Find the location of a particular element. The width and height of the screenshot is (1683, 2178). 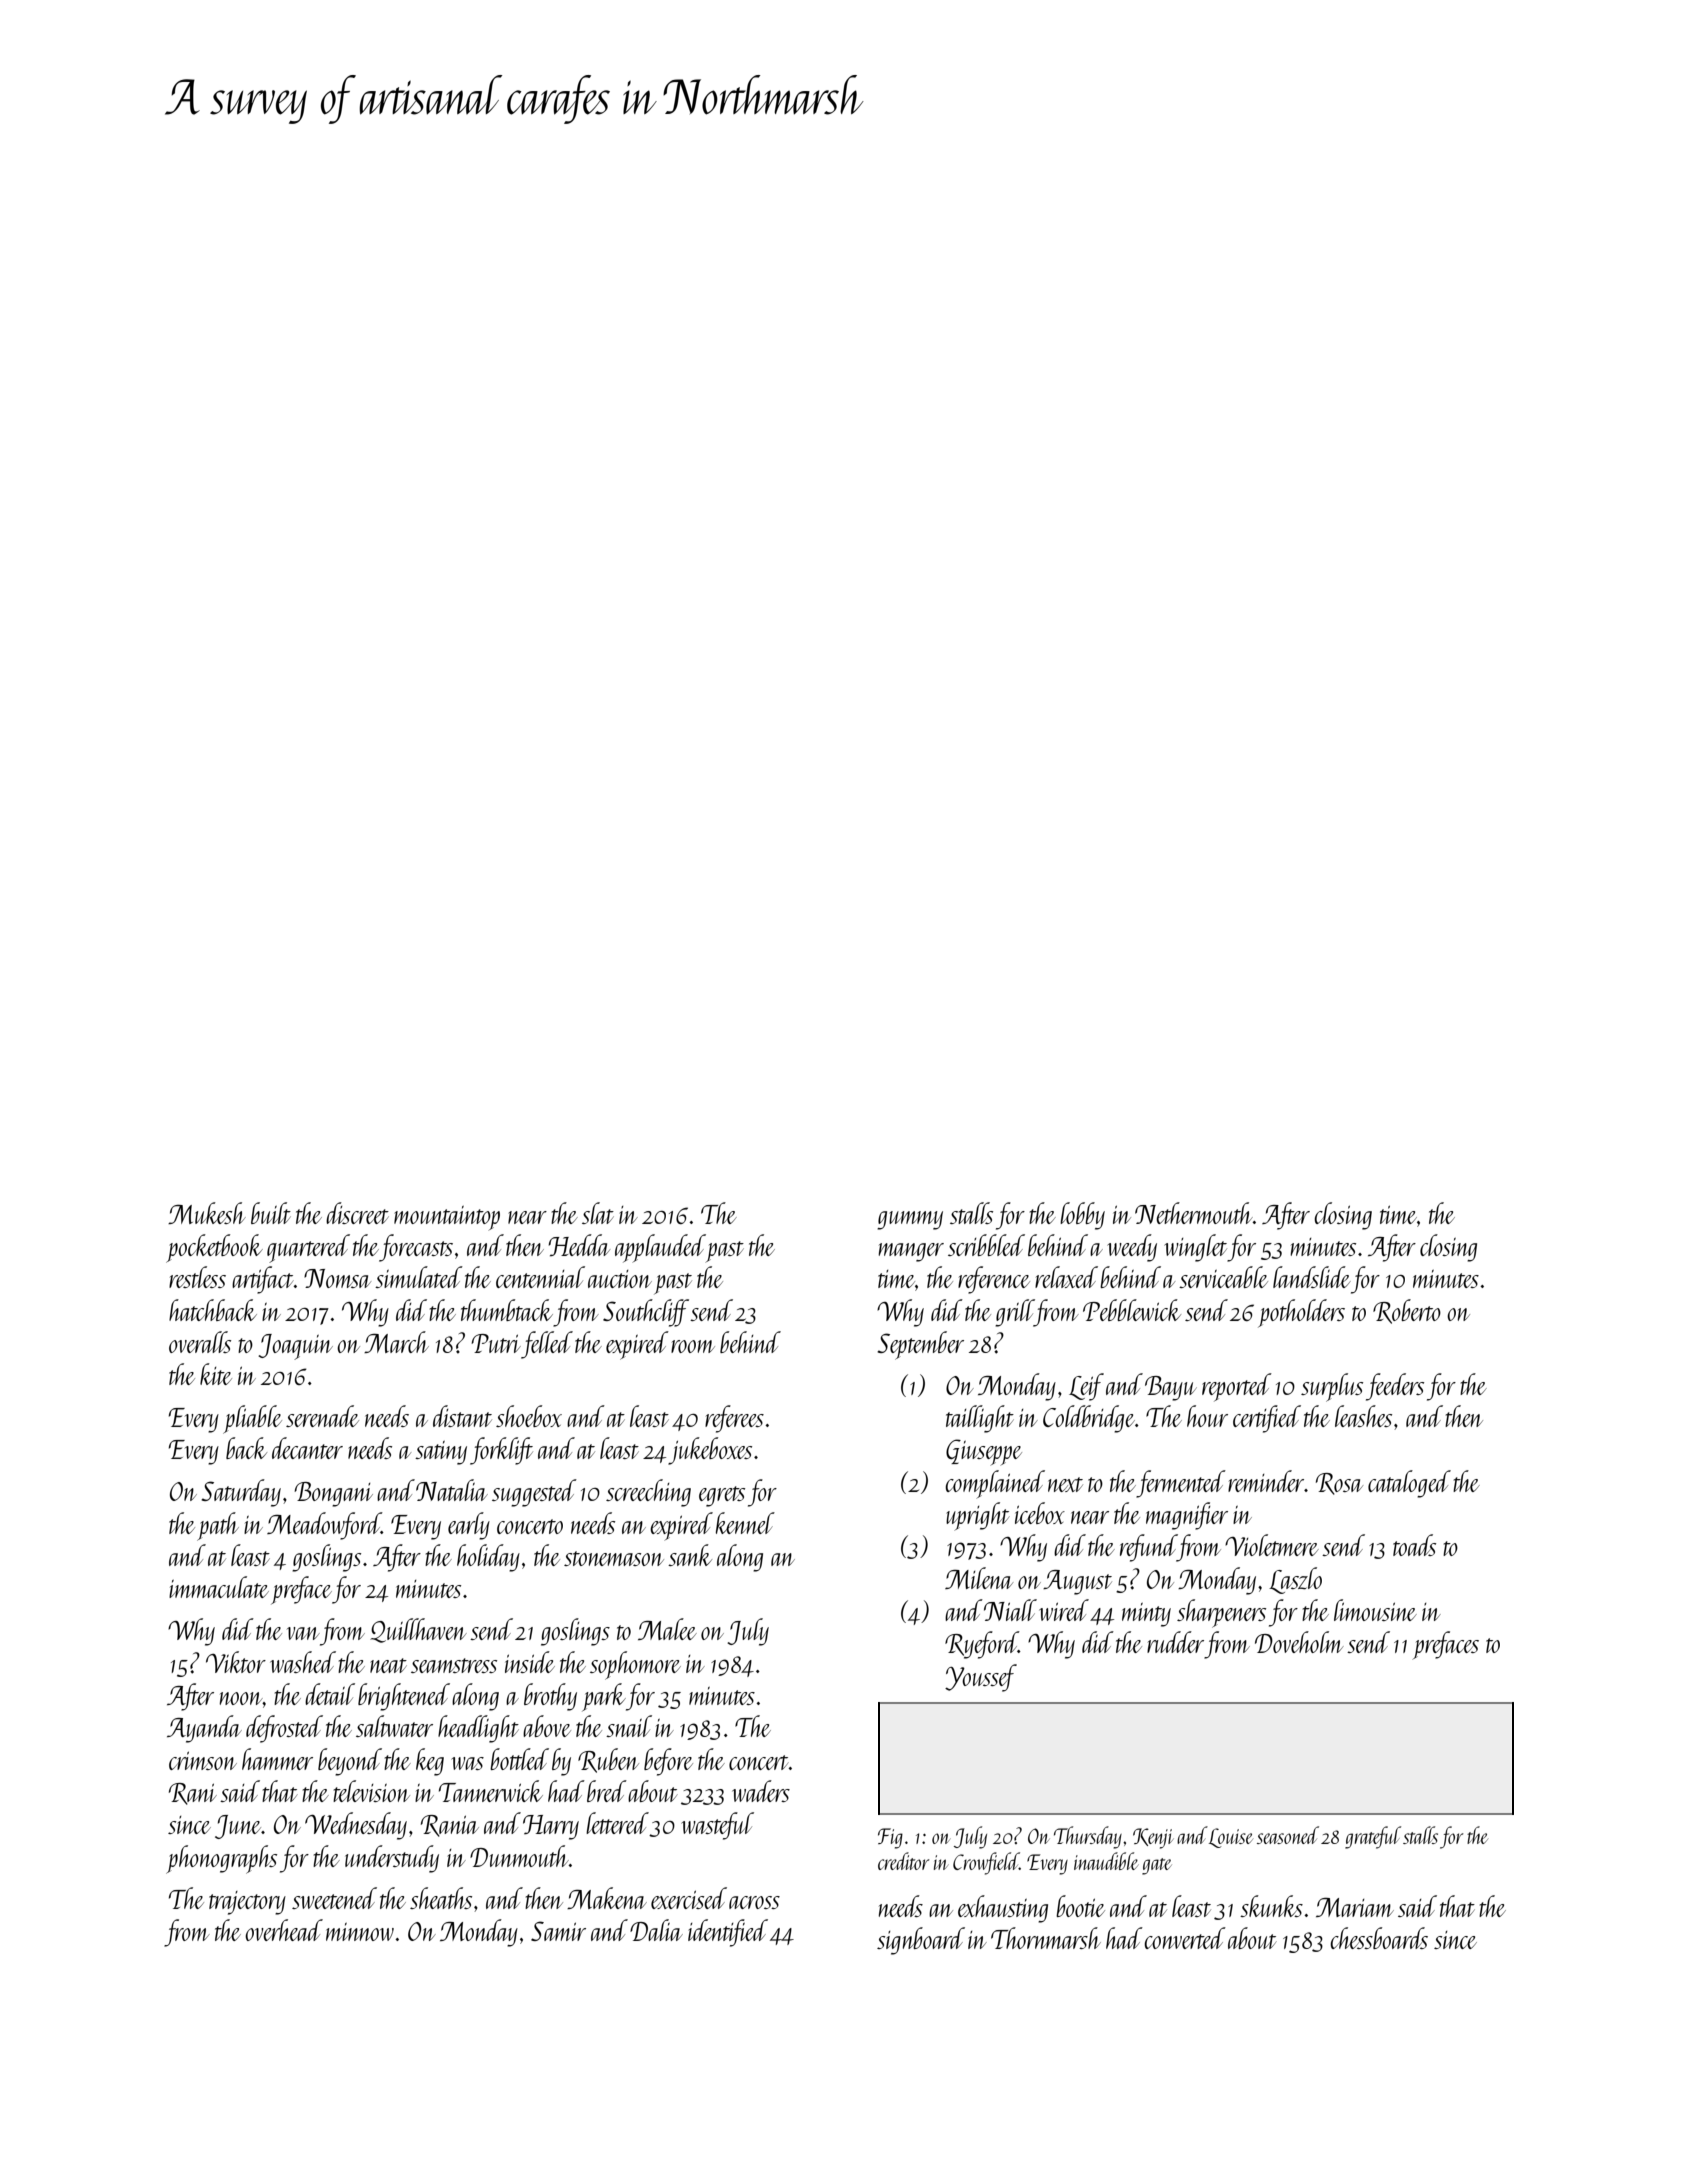

trajectory is located at coordinates (247, 1903).
